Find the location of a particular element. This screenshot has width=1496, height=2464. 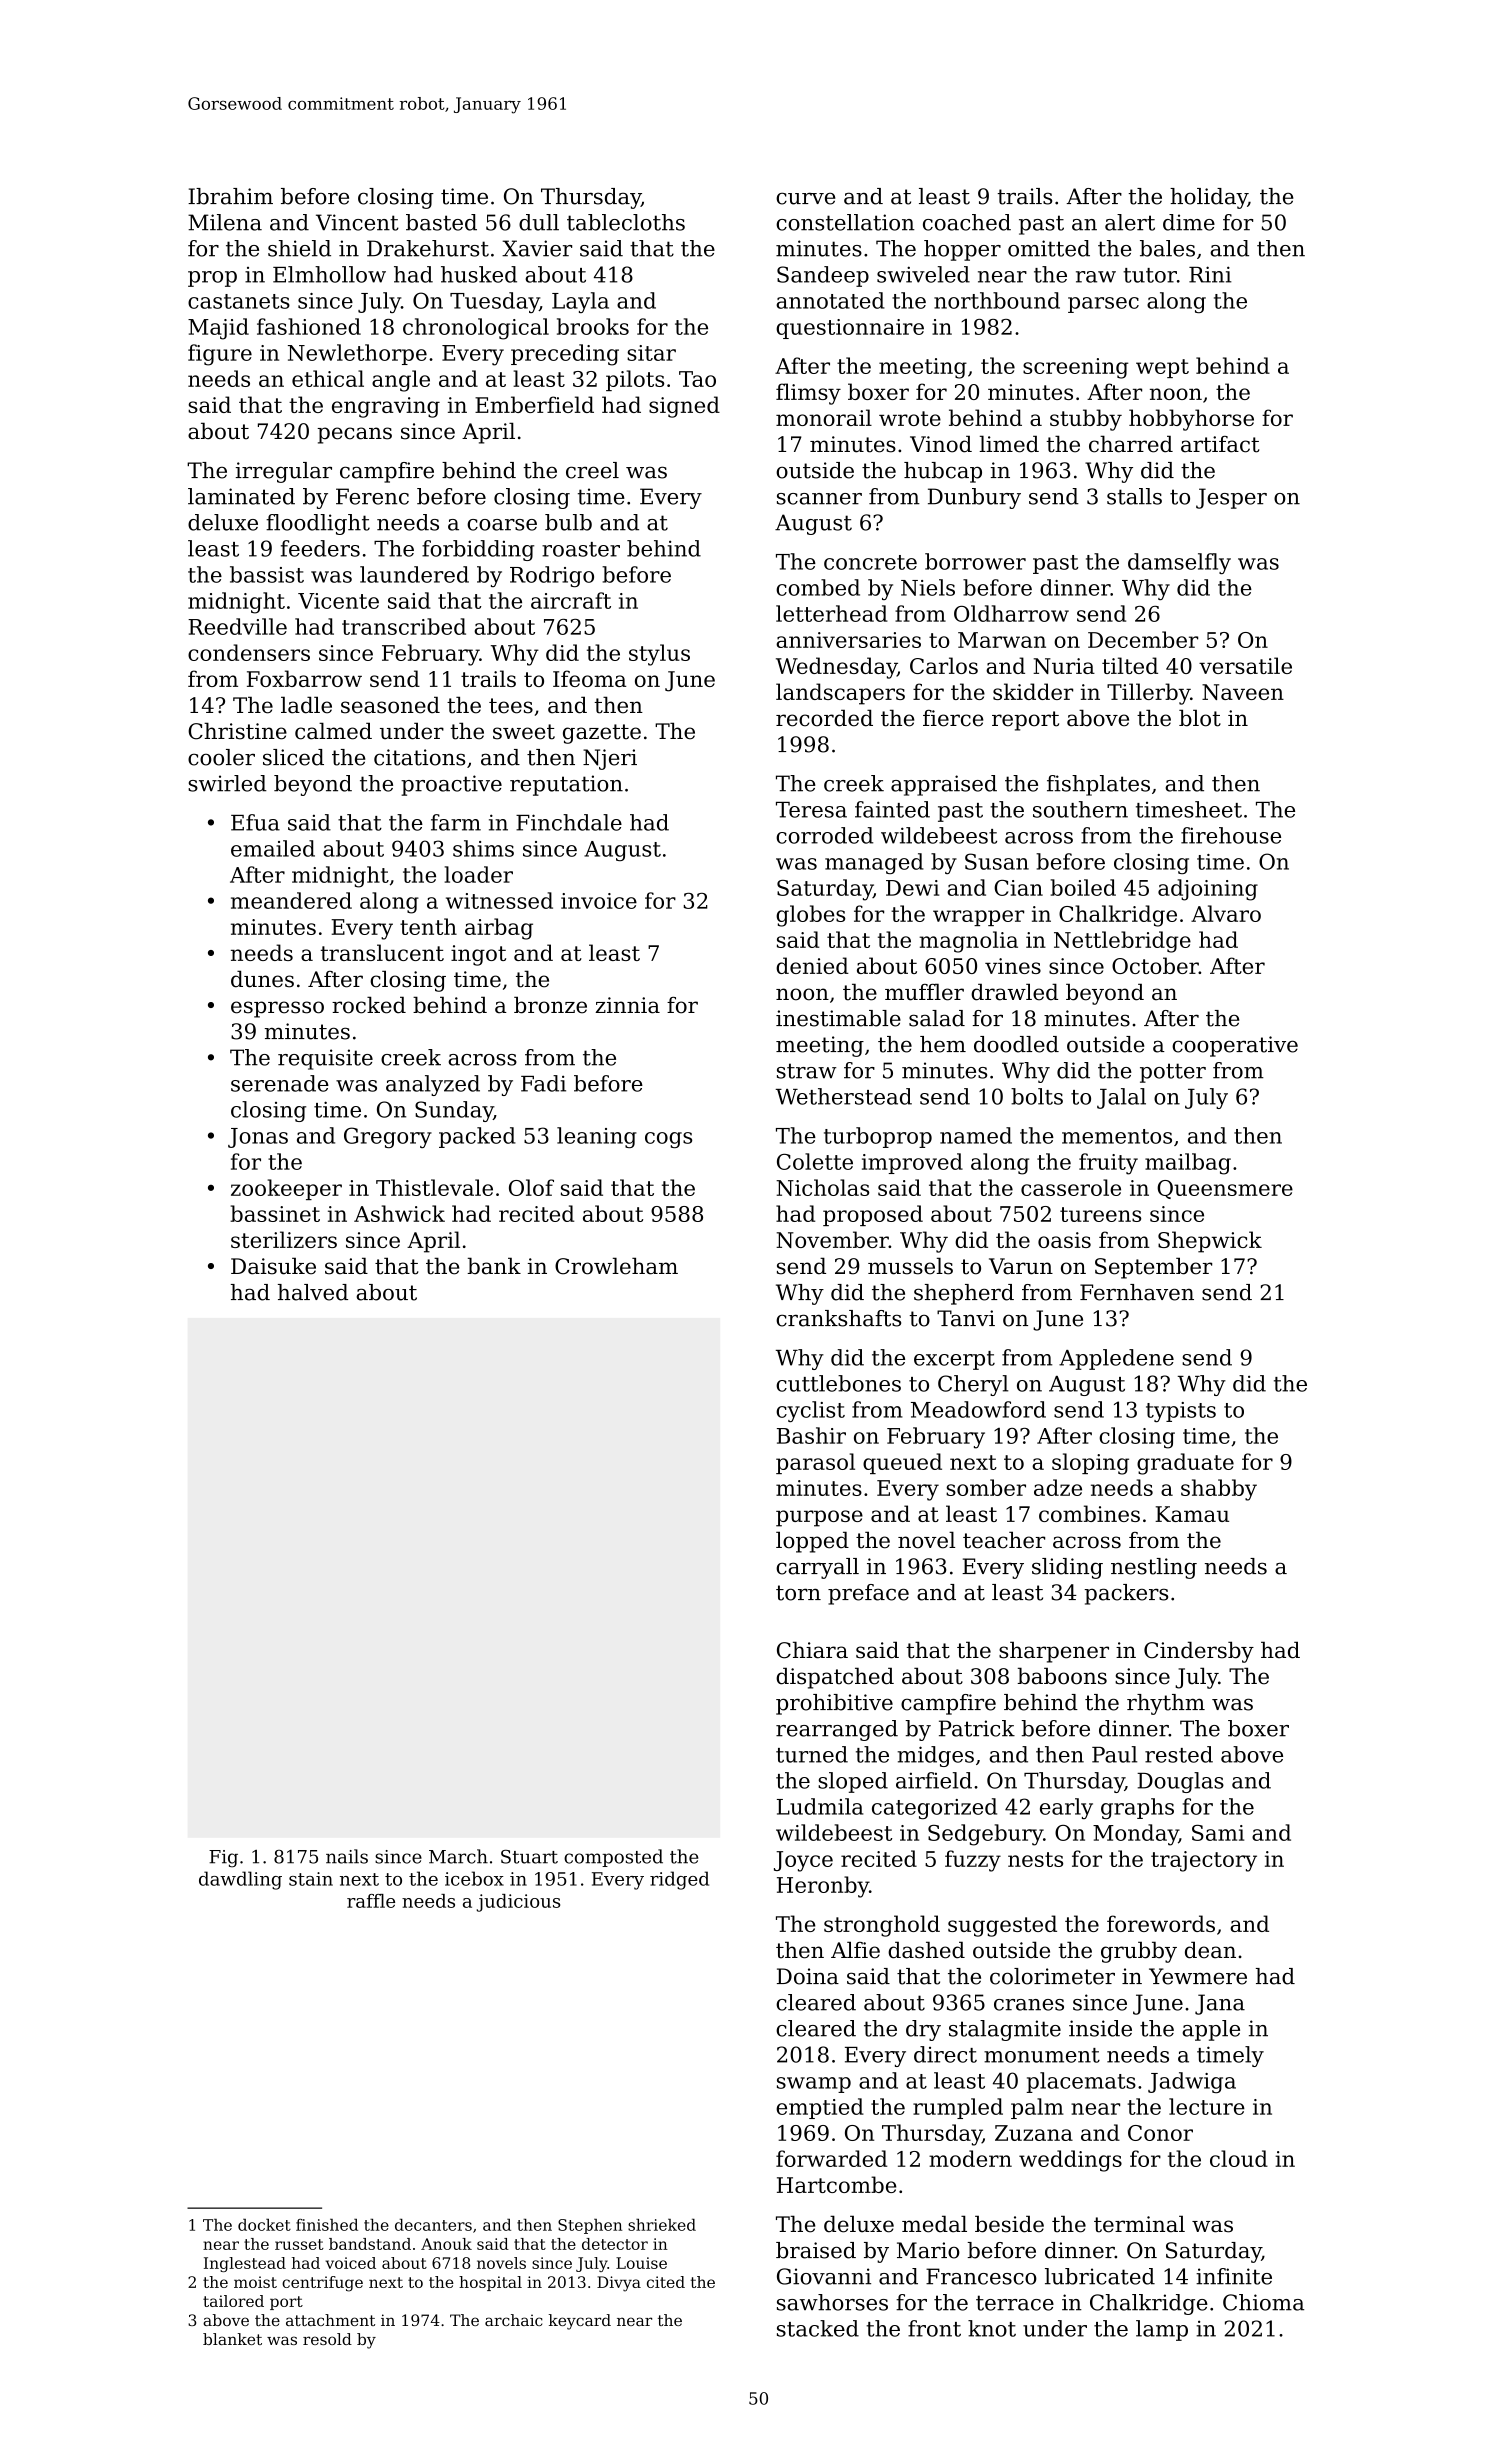

Ibrahim is located at coordinates (230, 196).
